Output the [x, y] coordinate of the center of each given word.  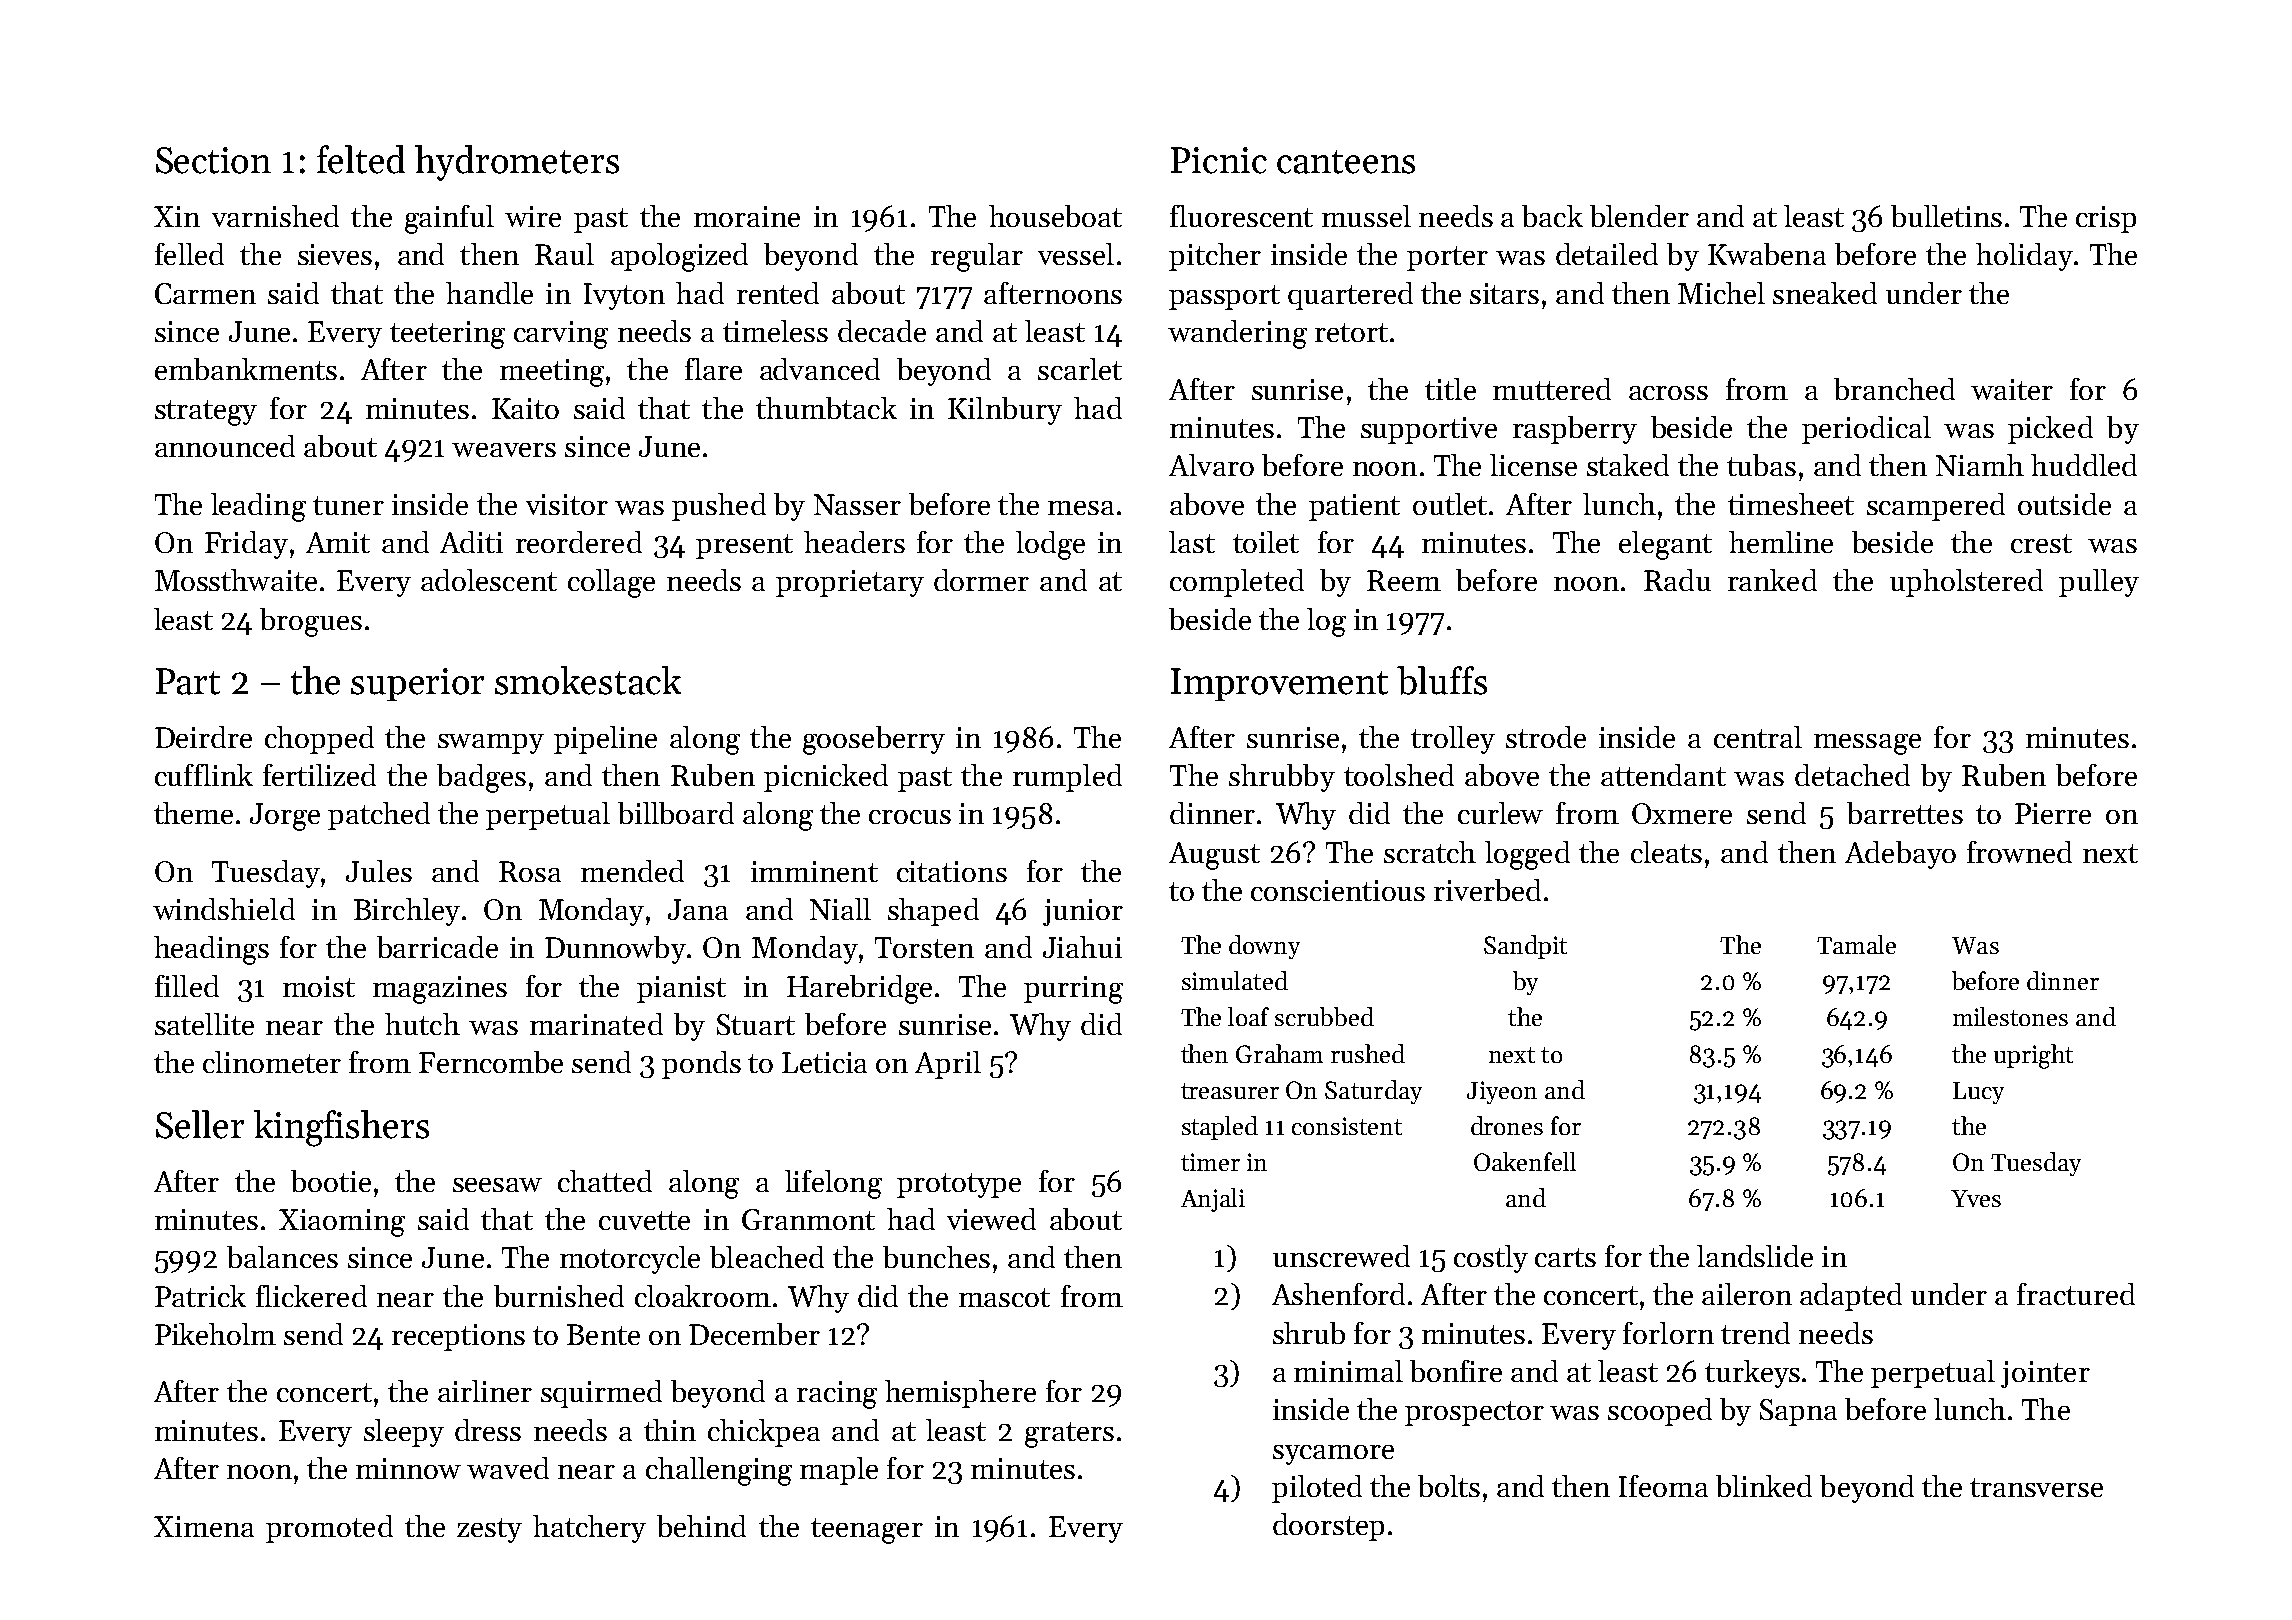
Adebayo [1900, 855]
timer [1210, 1162]
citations [952, 871]
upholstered [1966, 583]
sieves [335, 254]
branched [1894, 389]
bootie [331, 1181]
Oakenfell [1525, 1161]
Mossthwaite [236, 580]
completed [1237, 583]
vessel [1076, 254]
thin [670, 1430]
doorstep [1328, 1527]
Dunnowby [615, 950]
